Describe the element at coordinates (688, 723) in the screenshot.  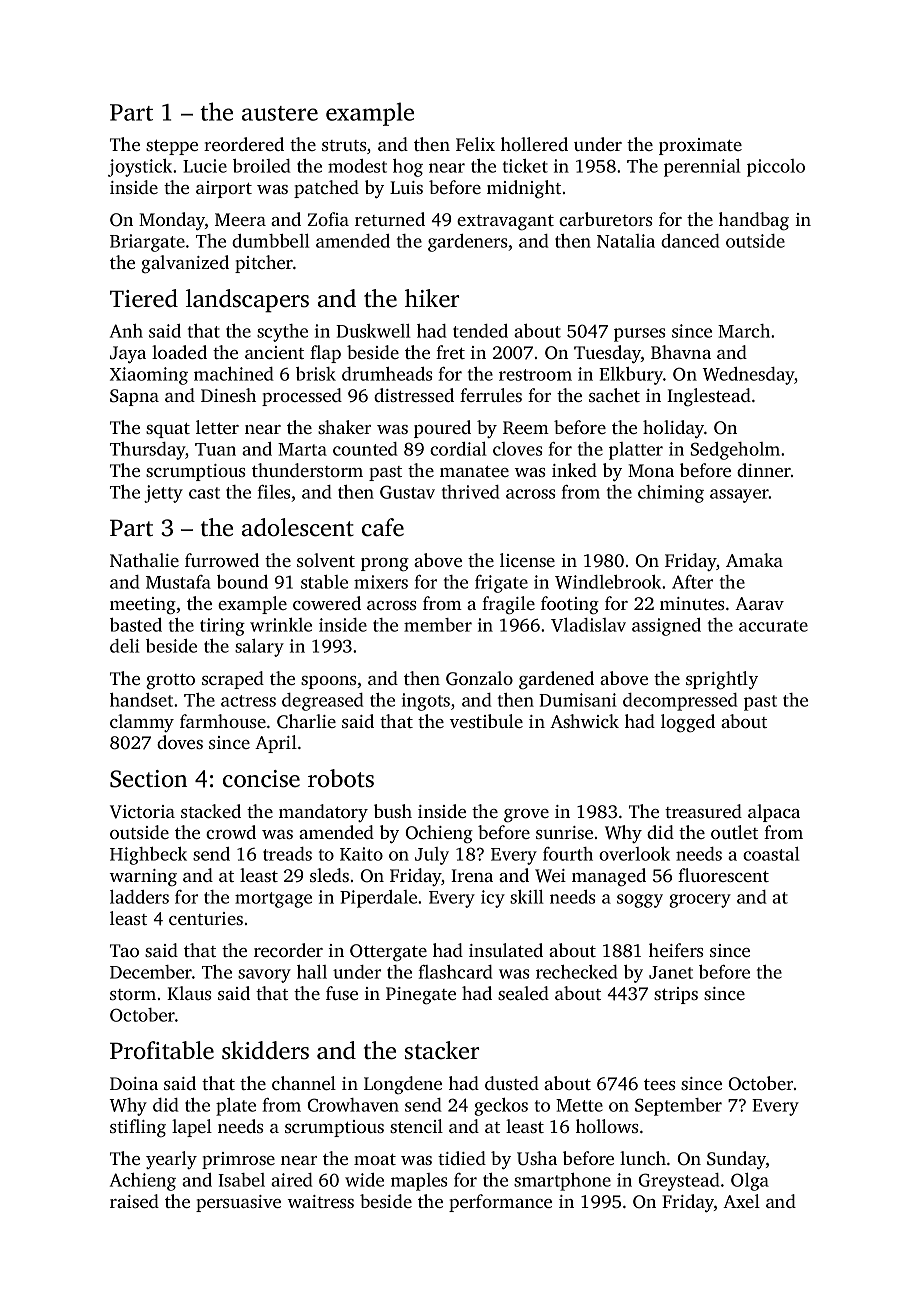
I see `logged` at that location.
